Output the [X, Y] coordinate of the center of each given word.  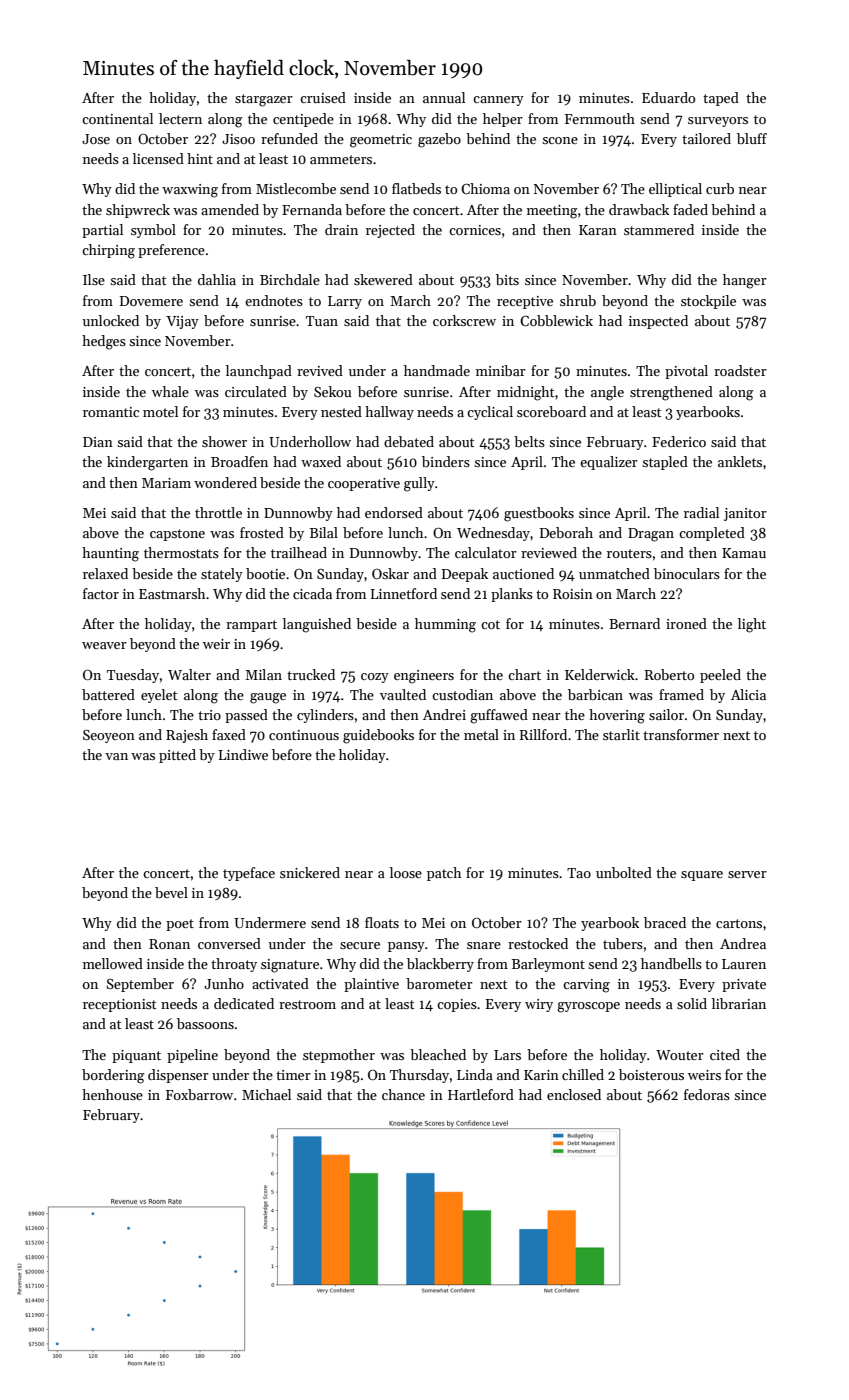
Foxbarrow [199, 1094]
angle [607, 393]
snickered [310, 872]
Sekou [332, 391]
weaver [104, 645]
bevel [171, 892]
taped [721, 99]
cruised [323, 97]
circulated [256, 391]
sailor [666, 714]
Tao [579, 873]
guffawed [499, 716]
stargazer [264, 100]
